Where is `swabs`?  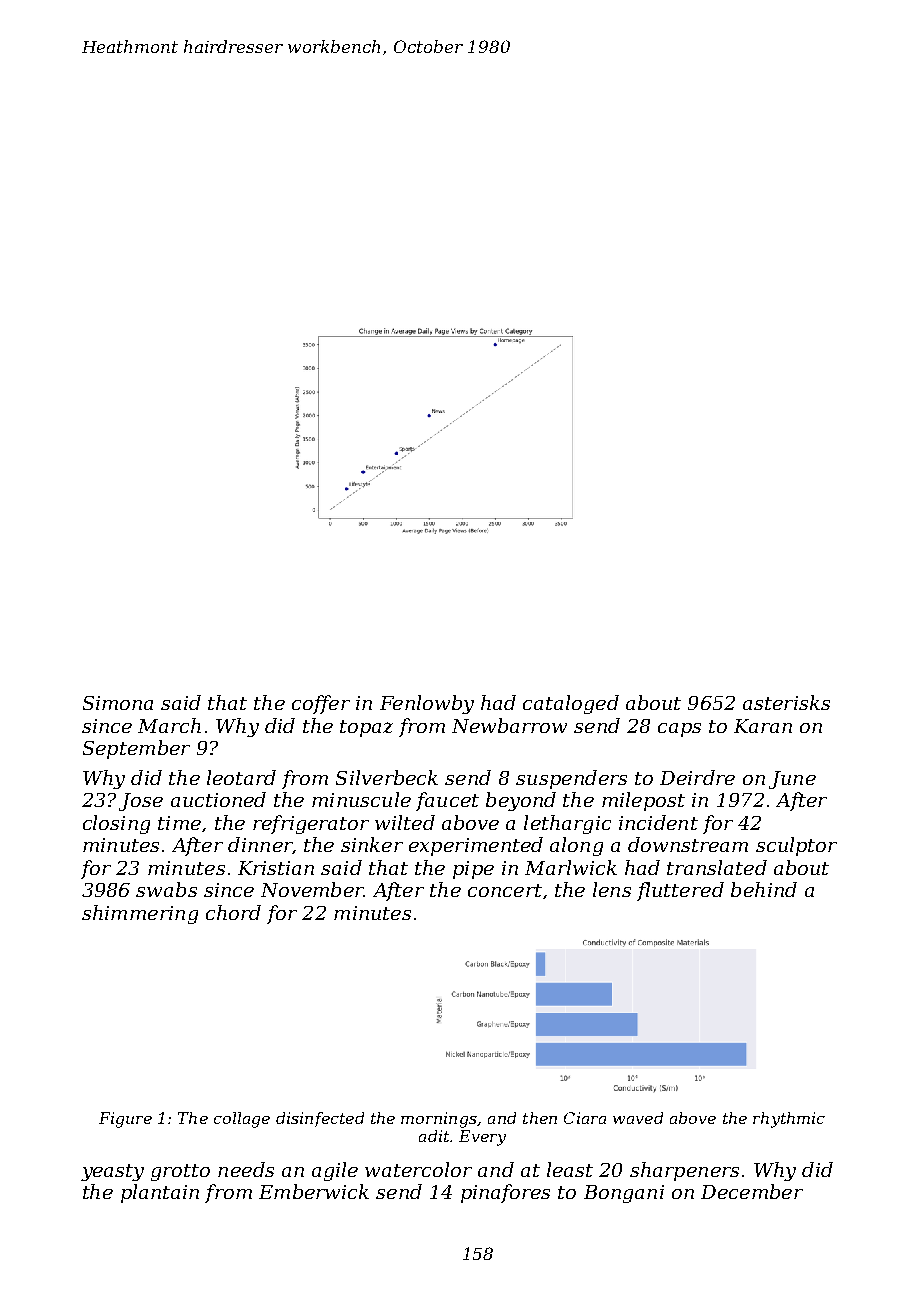 swabs is located at coordinates (166, 889).
